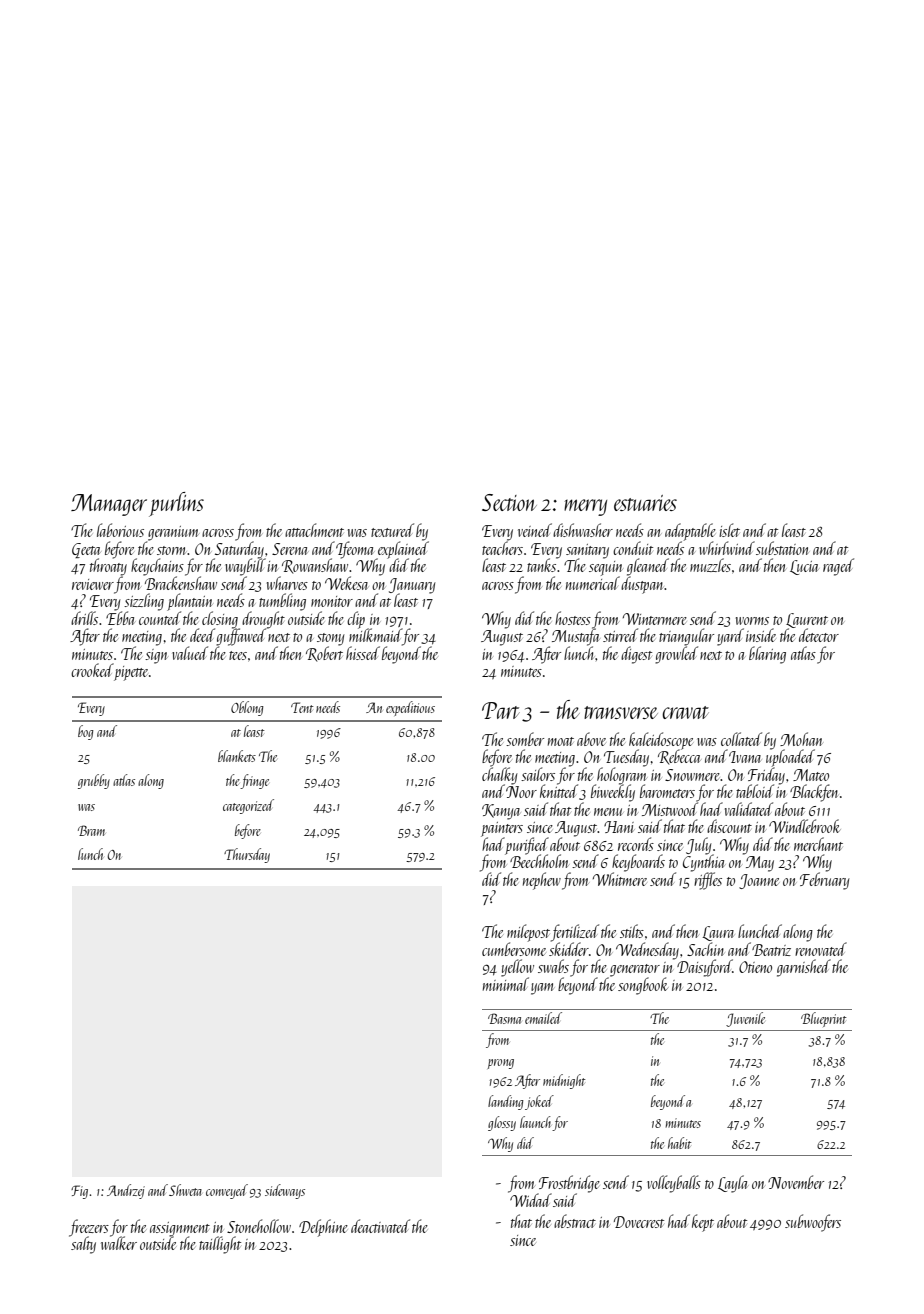  Describe the element at coordinates (92, 670) in the screenshot. I see `crooked` at that location.
